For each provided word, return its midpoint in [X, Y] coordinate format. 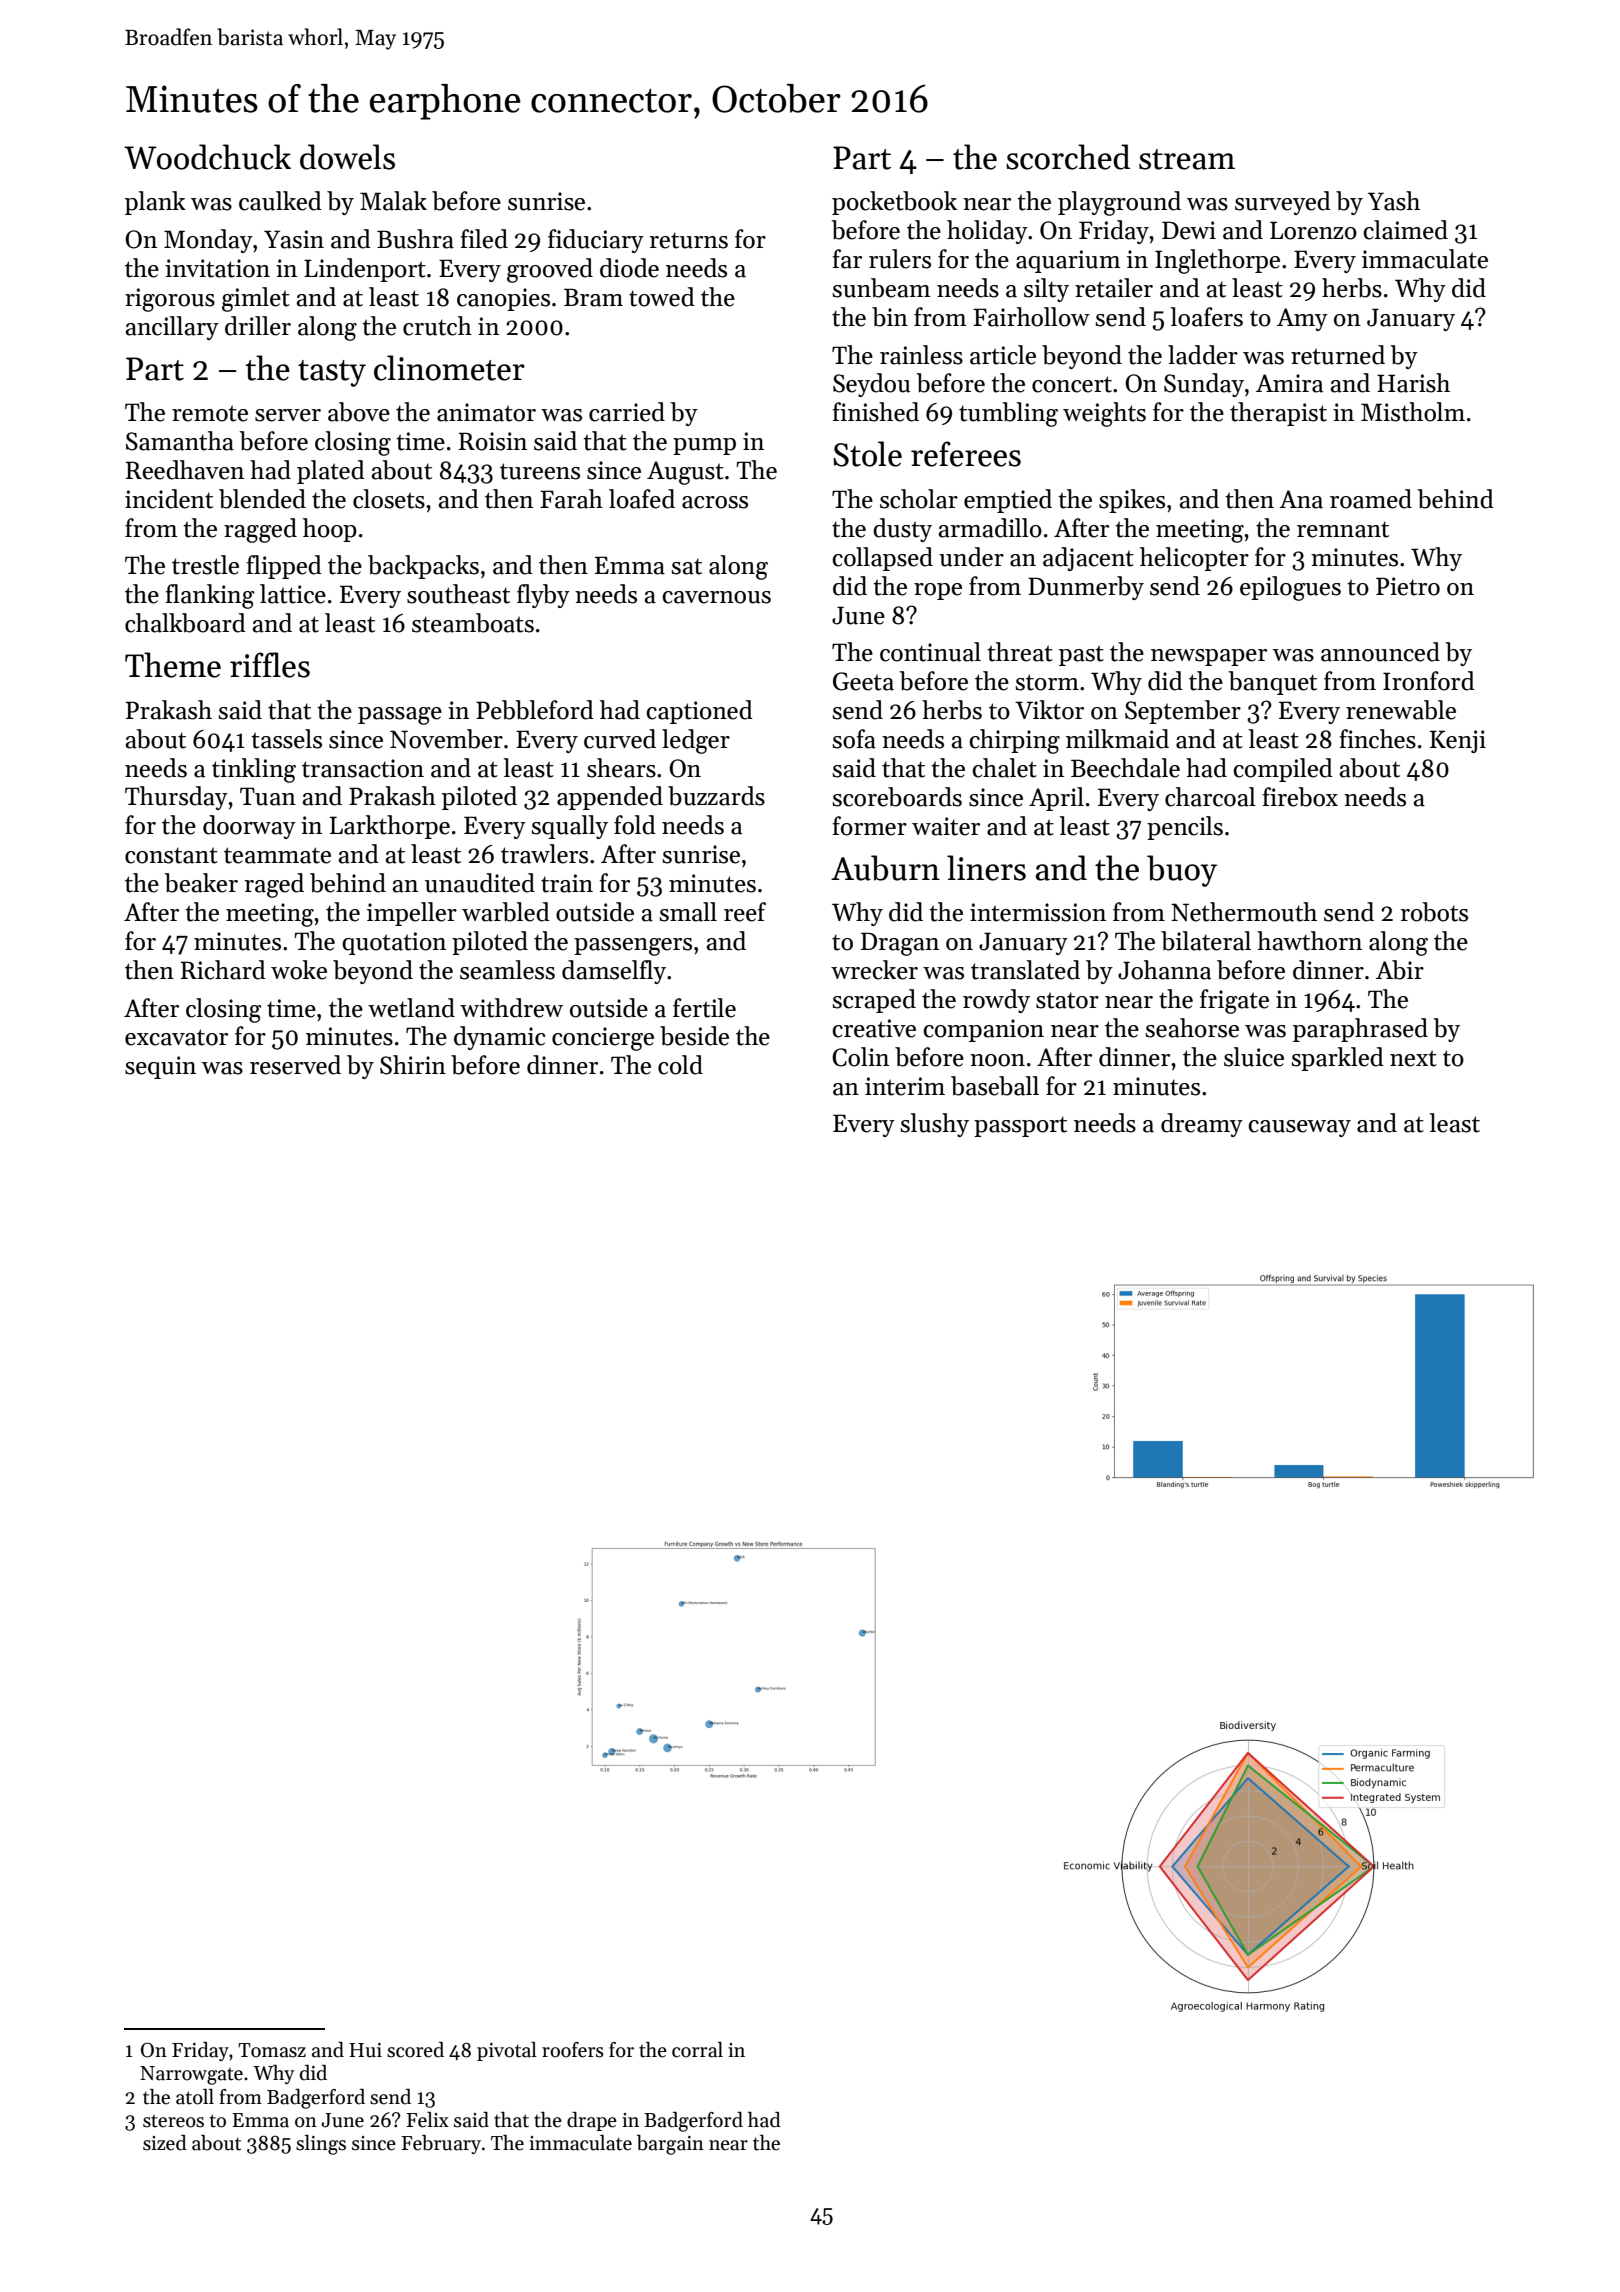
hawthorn [1309, 941]
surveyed [1283, 203]
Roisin [493, 441]
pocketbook [894, 203]
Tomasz [272, 2050]
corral [697, 2050]
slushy [934, 1125]
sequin [160, 1067]
